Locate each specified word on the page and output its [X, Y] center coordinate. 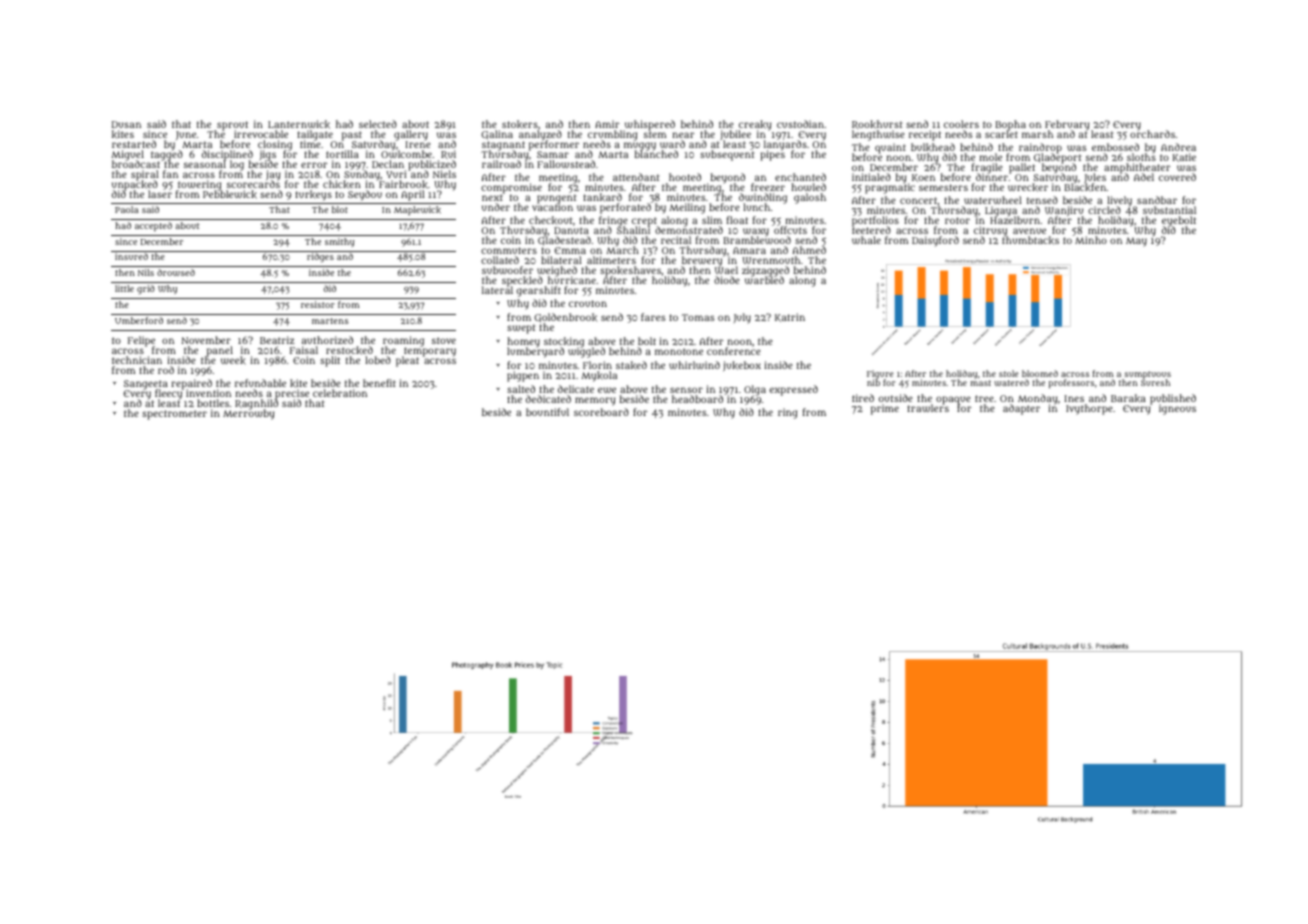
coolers [961, 124]
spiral [145, 175]
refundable [260, 383]
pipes [772, 156]
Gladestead [564, 241]
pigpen [523, 376]
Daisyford [935, 241]
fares [653, 317]
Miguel [127, 155]
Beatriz [277, 340]
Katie [1184, 157]
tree [984, 398]
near [683, 135]
